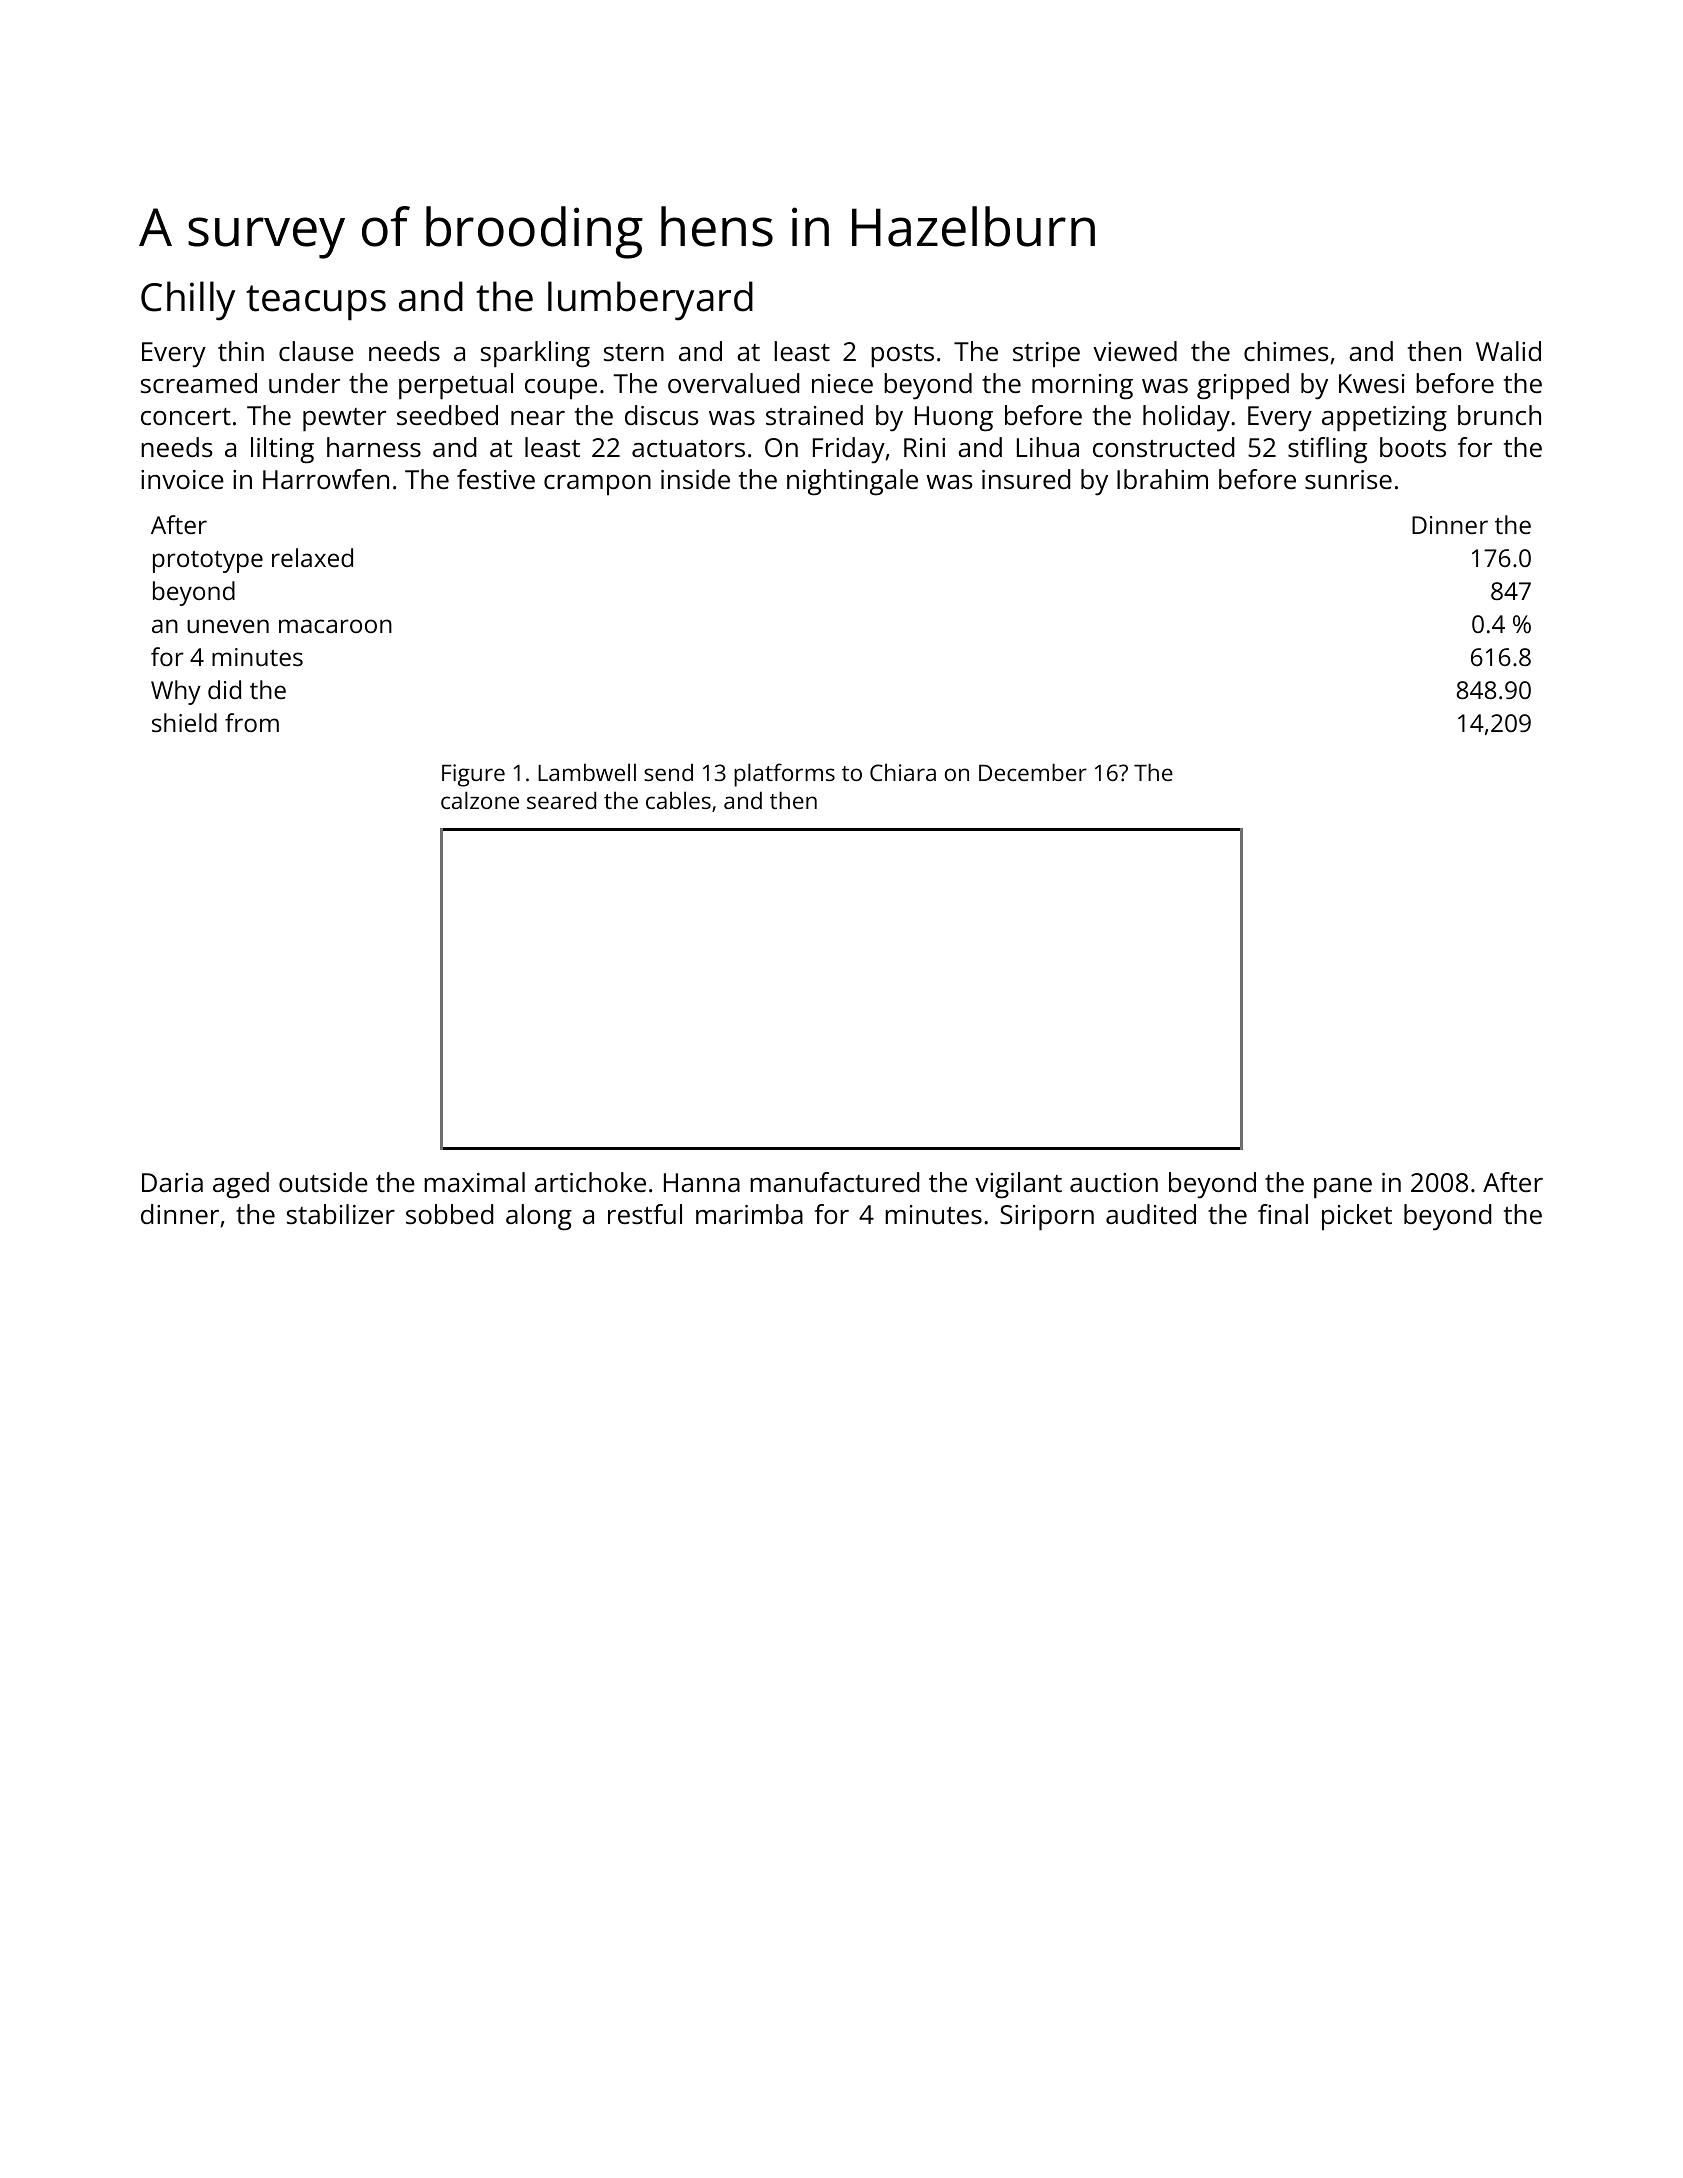 This screenshot has height=2178, width=1683. Describe the element at coordinates (650, 301) in the screenshot. I see `lumberyard` at that location.
